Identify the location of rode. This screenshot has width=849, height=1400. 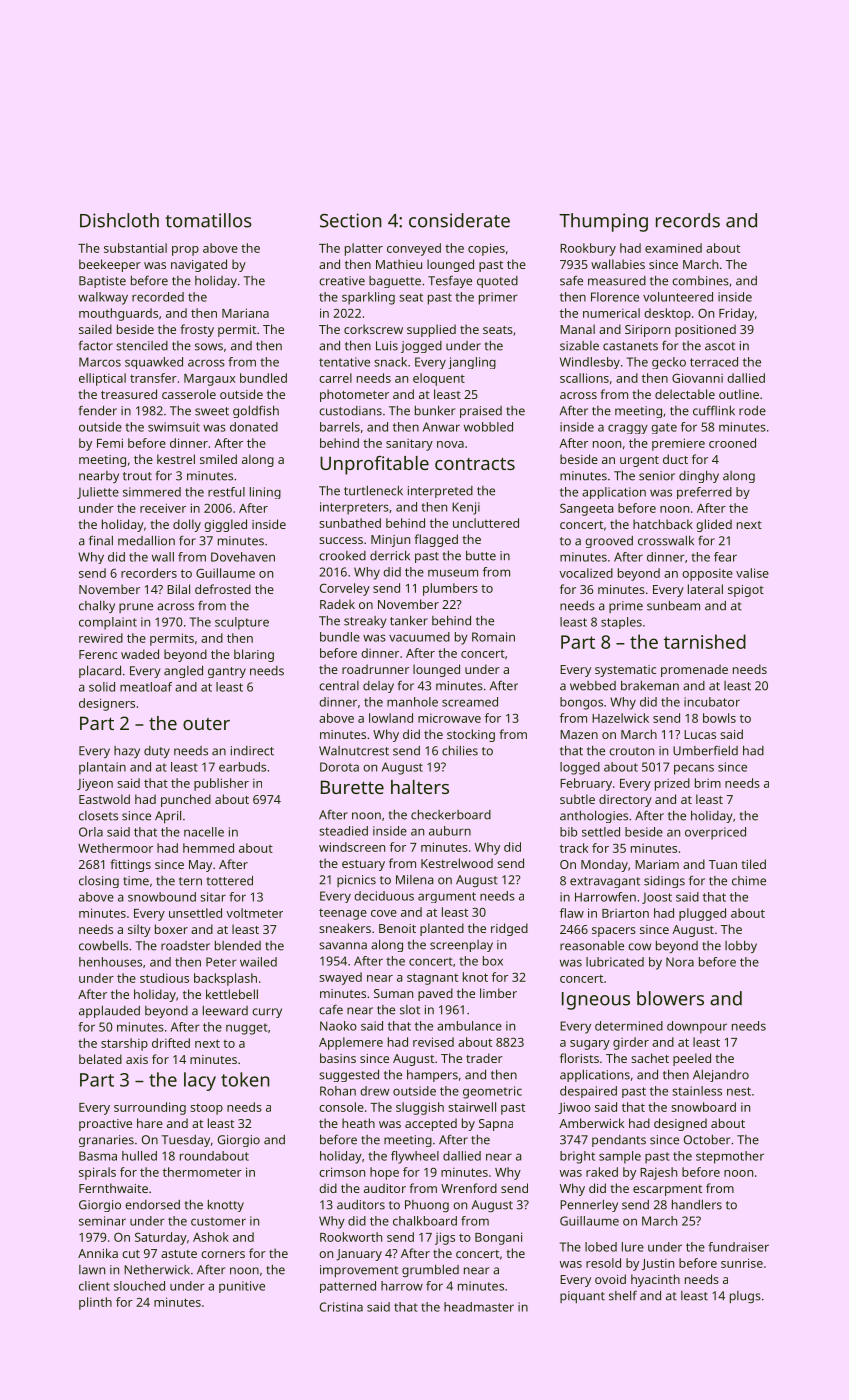
(752, 411).
